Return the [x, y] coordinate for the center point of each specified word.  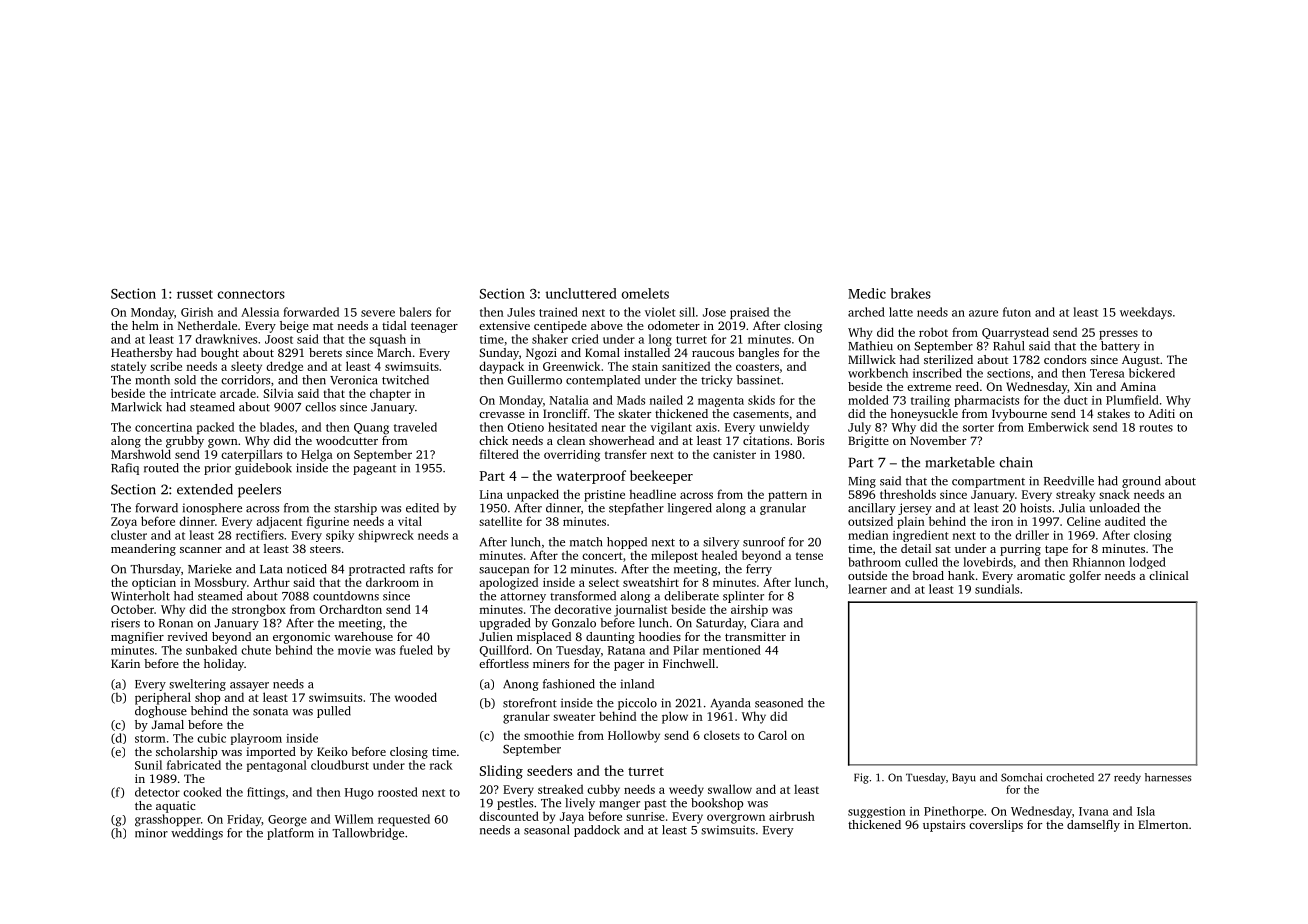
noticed [307, 569]
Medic [867, 293]
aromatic [1041, 575]
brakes [910, 293]
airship [749, 611]
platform [290, 834]
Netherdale [207, 325]
